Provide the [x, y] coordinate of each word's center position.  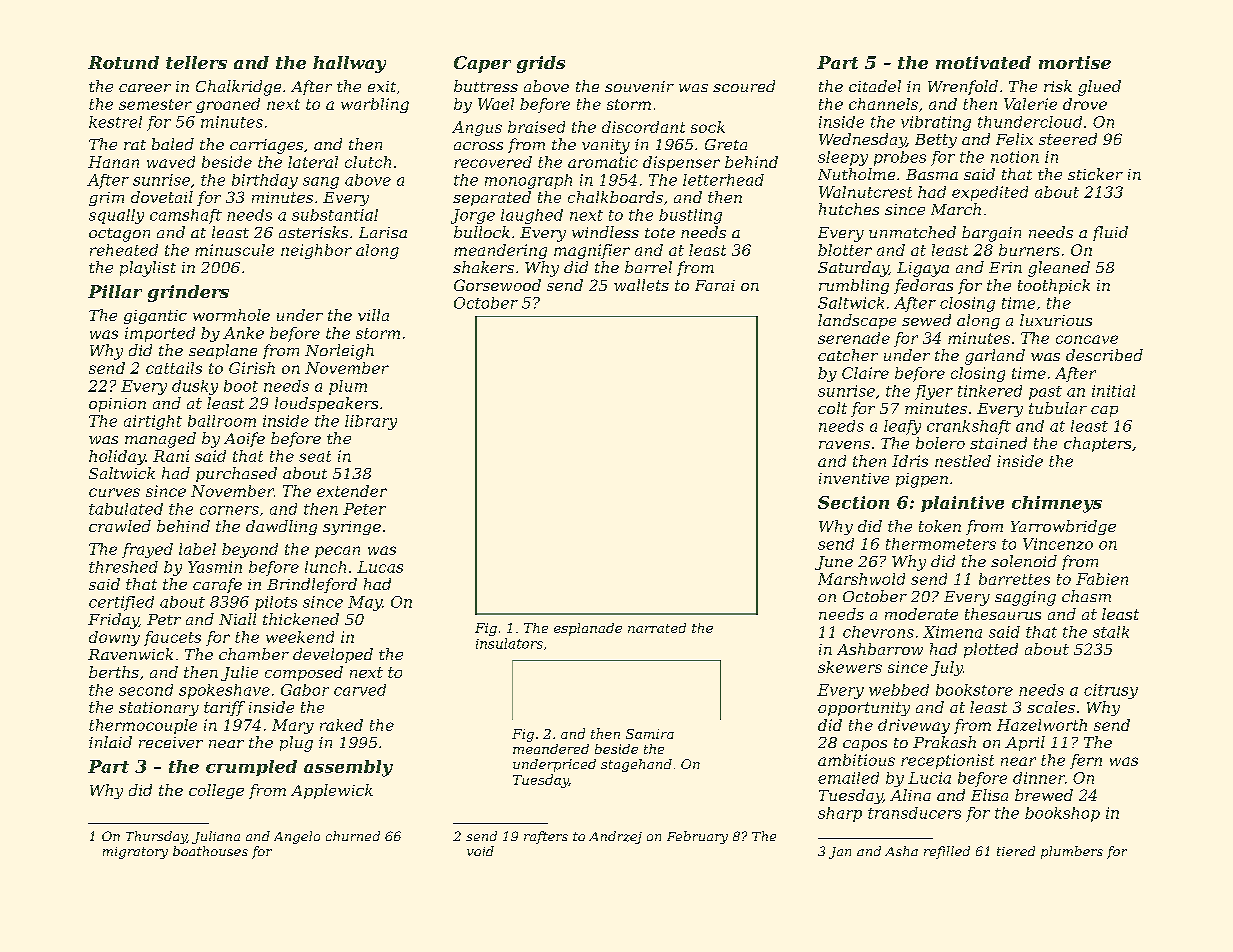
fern [1086, 761]
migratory [135, 853]
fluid [1110, 233]
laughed [532, 216]
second [146, 690]
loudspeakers [326, 404]
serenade [854, 338]
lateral [313, 162]
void [480, 851]
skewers [850, 667]
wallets [641, 285]
